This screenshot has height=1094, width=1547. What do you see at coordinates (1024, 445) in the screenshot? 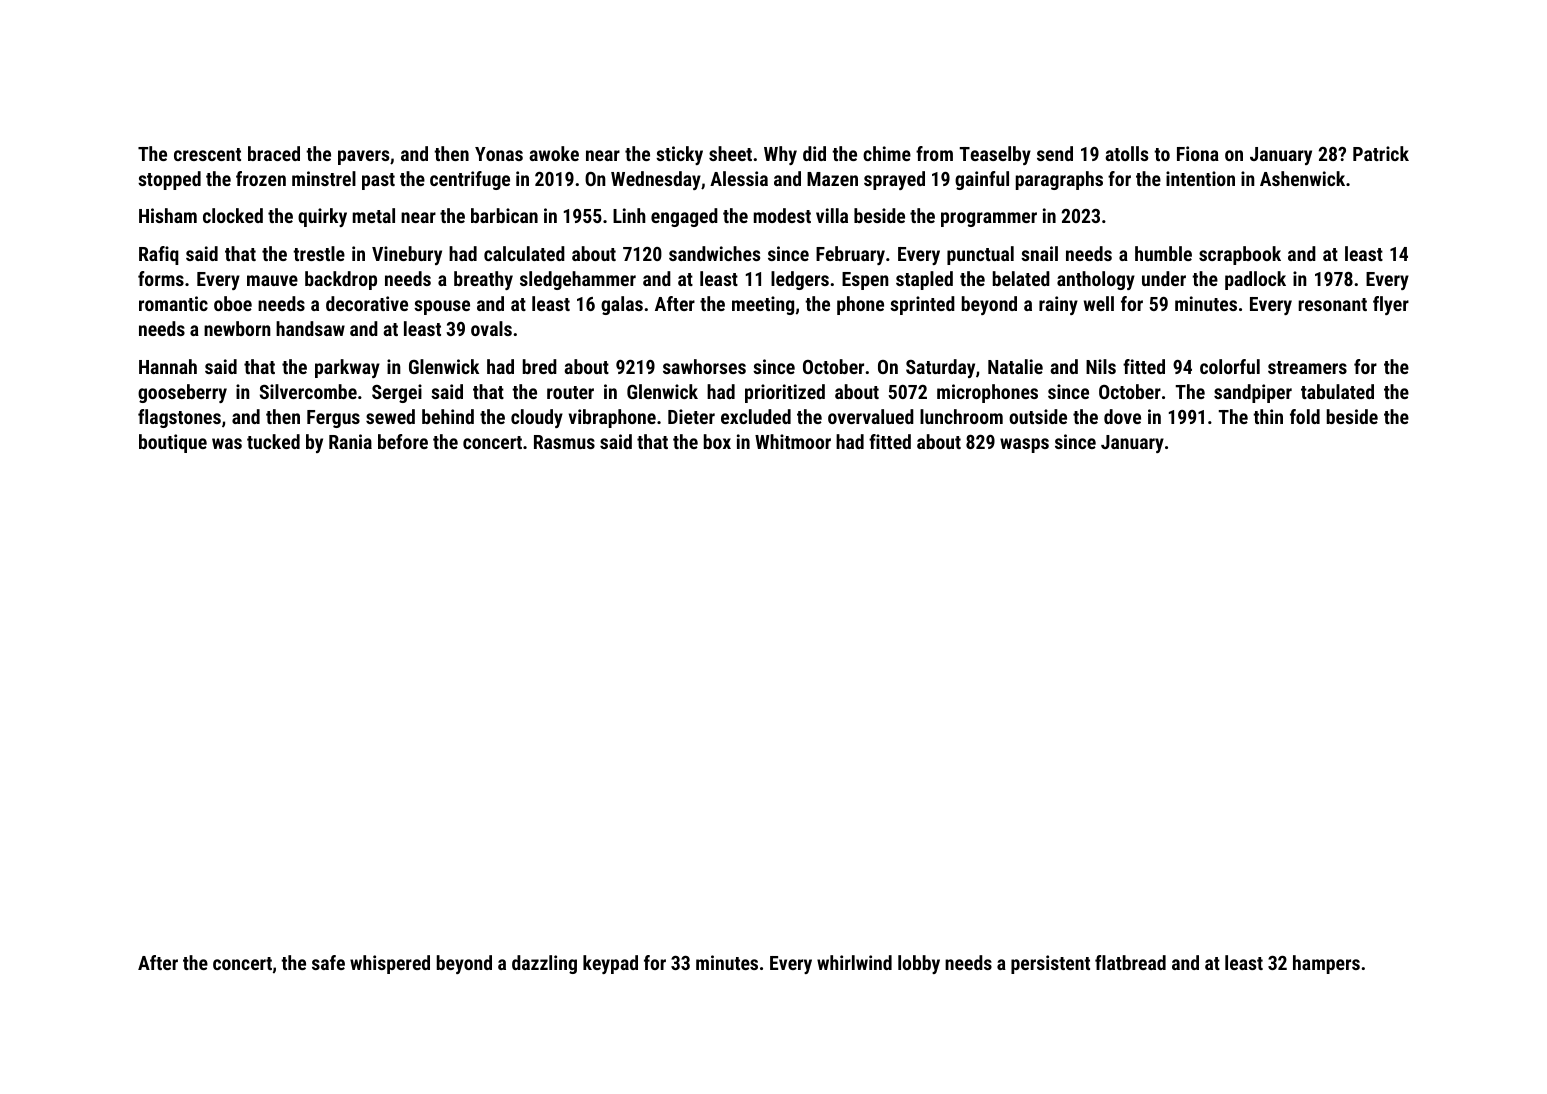
I see `wasps` at bounding box center [1024, 445].
